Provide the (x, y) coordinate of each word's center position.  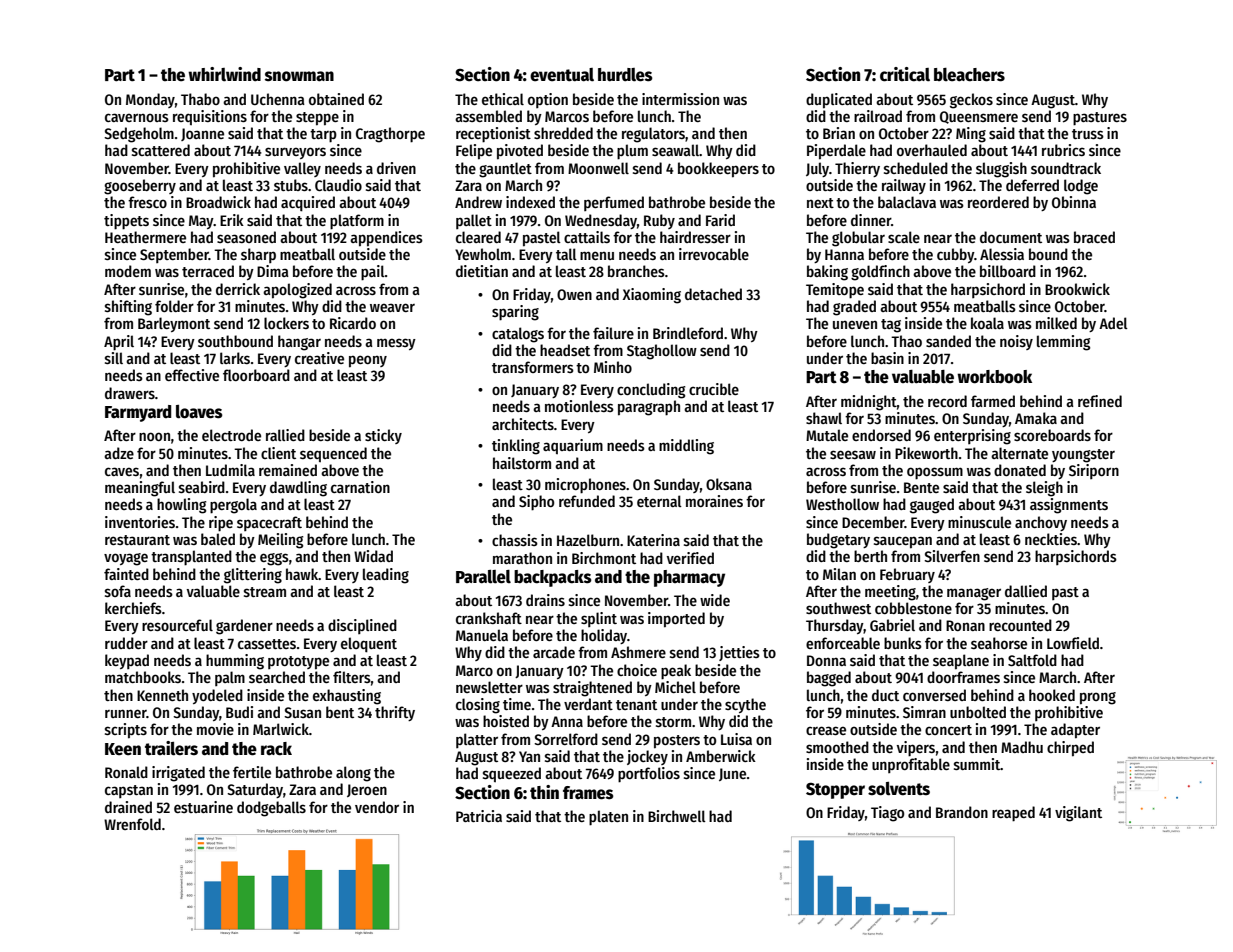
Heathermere (145, 237)
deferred (1032, 185)
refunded (587, 501)
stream (265, 592)
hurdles (625, 75)
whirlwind (224, 74)
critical (905, 74)
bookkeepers (718, 170)
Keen (123, 749)
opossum (935, 473)
